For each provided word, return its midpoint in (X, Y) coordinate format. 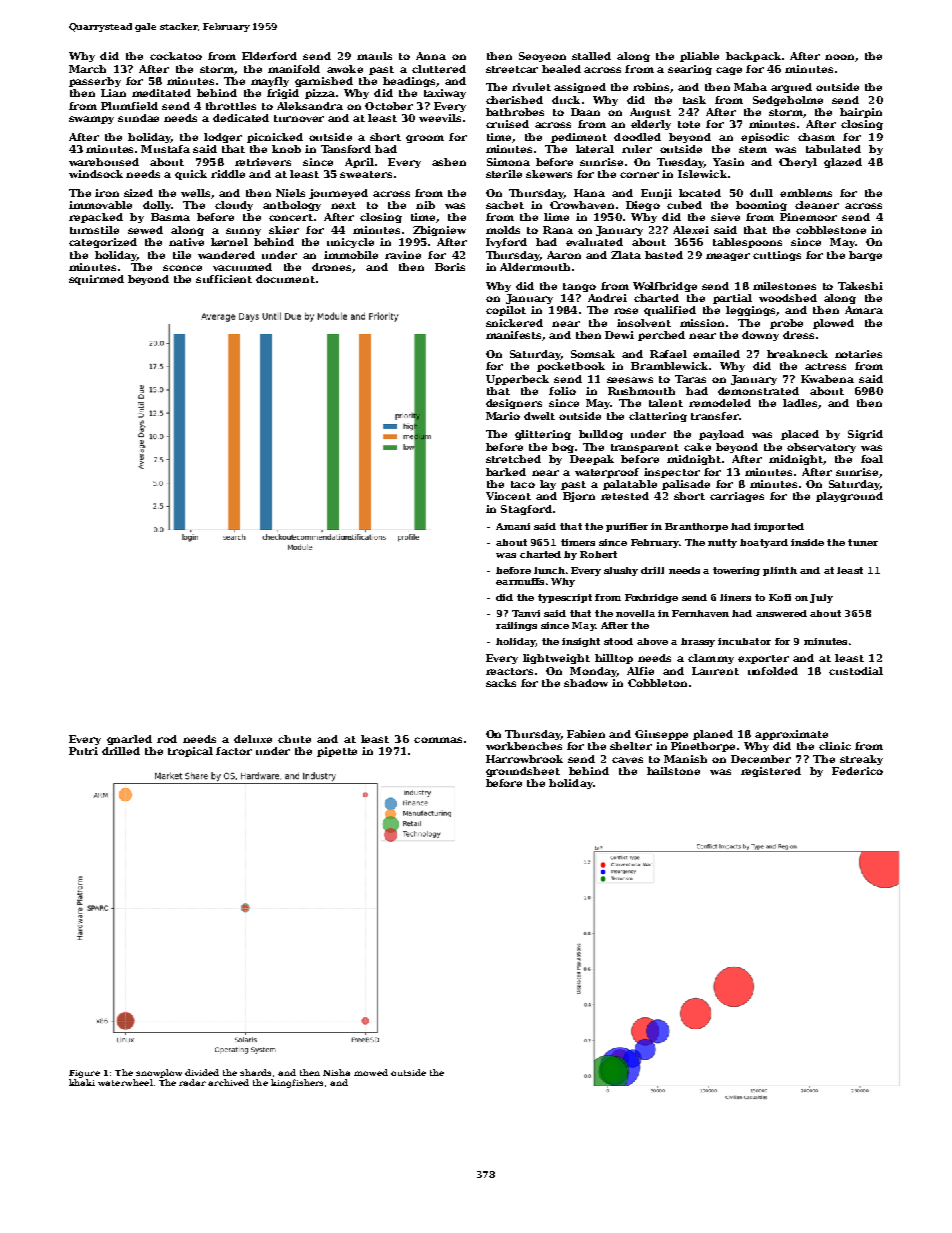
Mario (503, 416)
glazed (843, 163)
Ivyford (506, 243)
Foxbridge (651, 598)
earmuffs (520, 581)
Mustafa (165, 149)
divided (202, 1072)
